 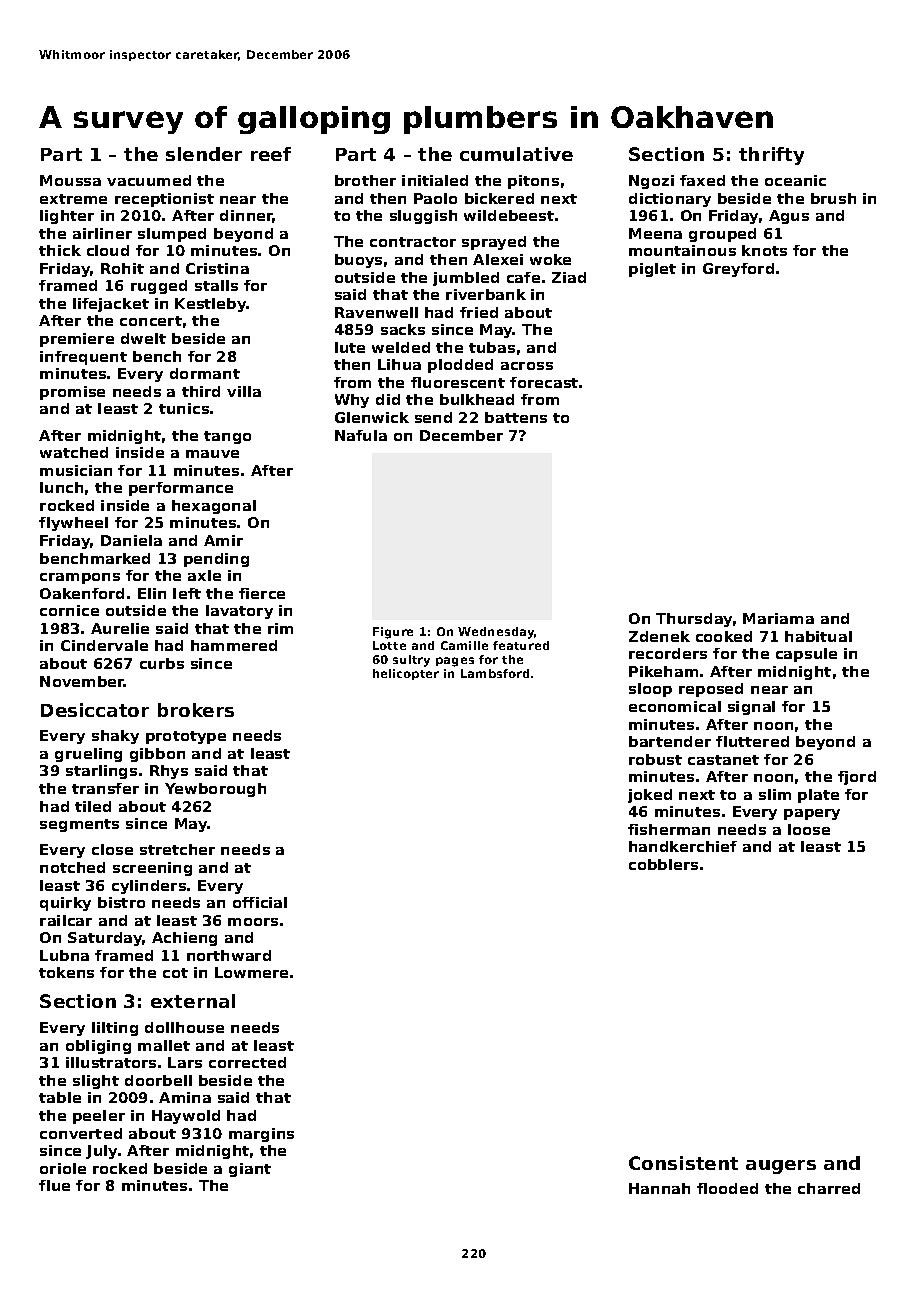 I want to click on Hannah, so click(x=659, y=1188).
